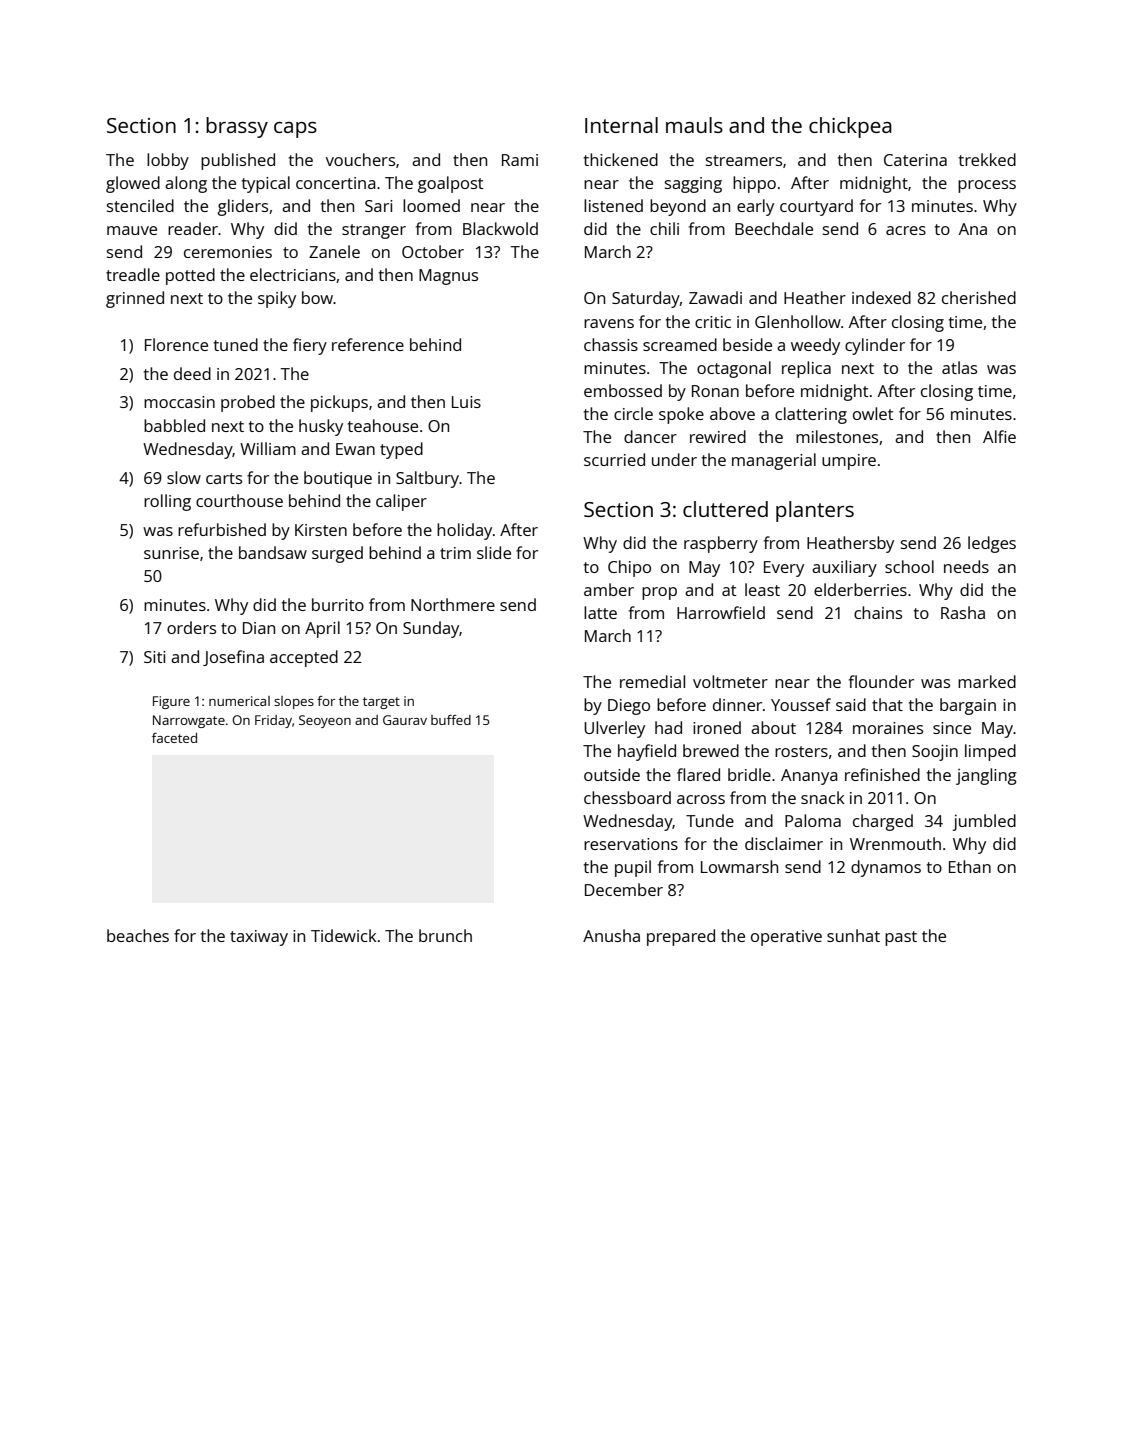 The image size is (1123, 1453). What do you see at coordinates (987, 159) in the screenshot?
I see `trekked` at bounding box center [987, 159].
